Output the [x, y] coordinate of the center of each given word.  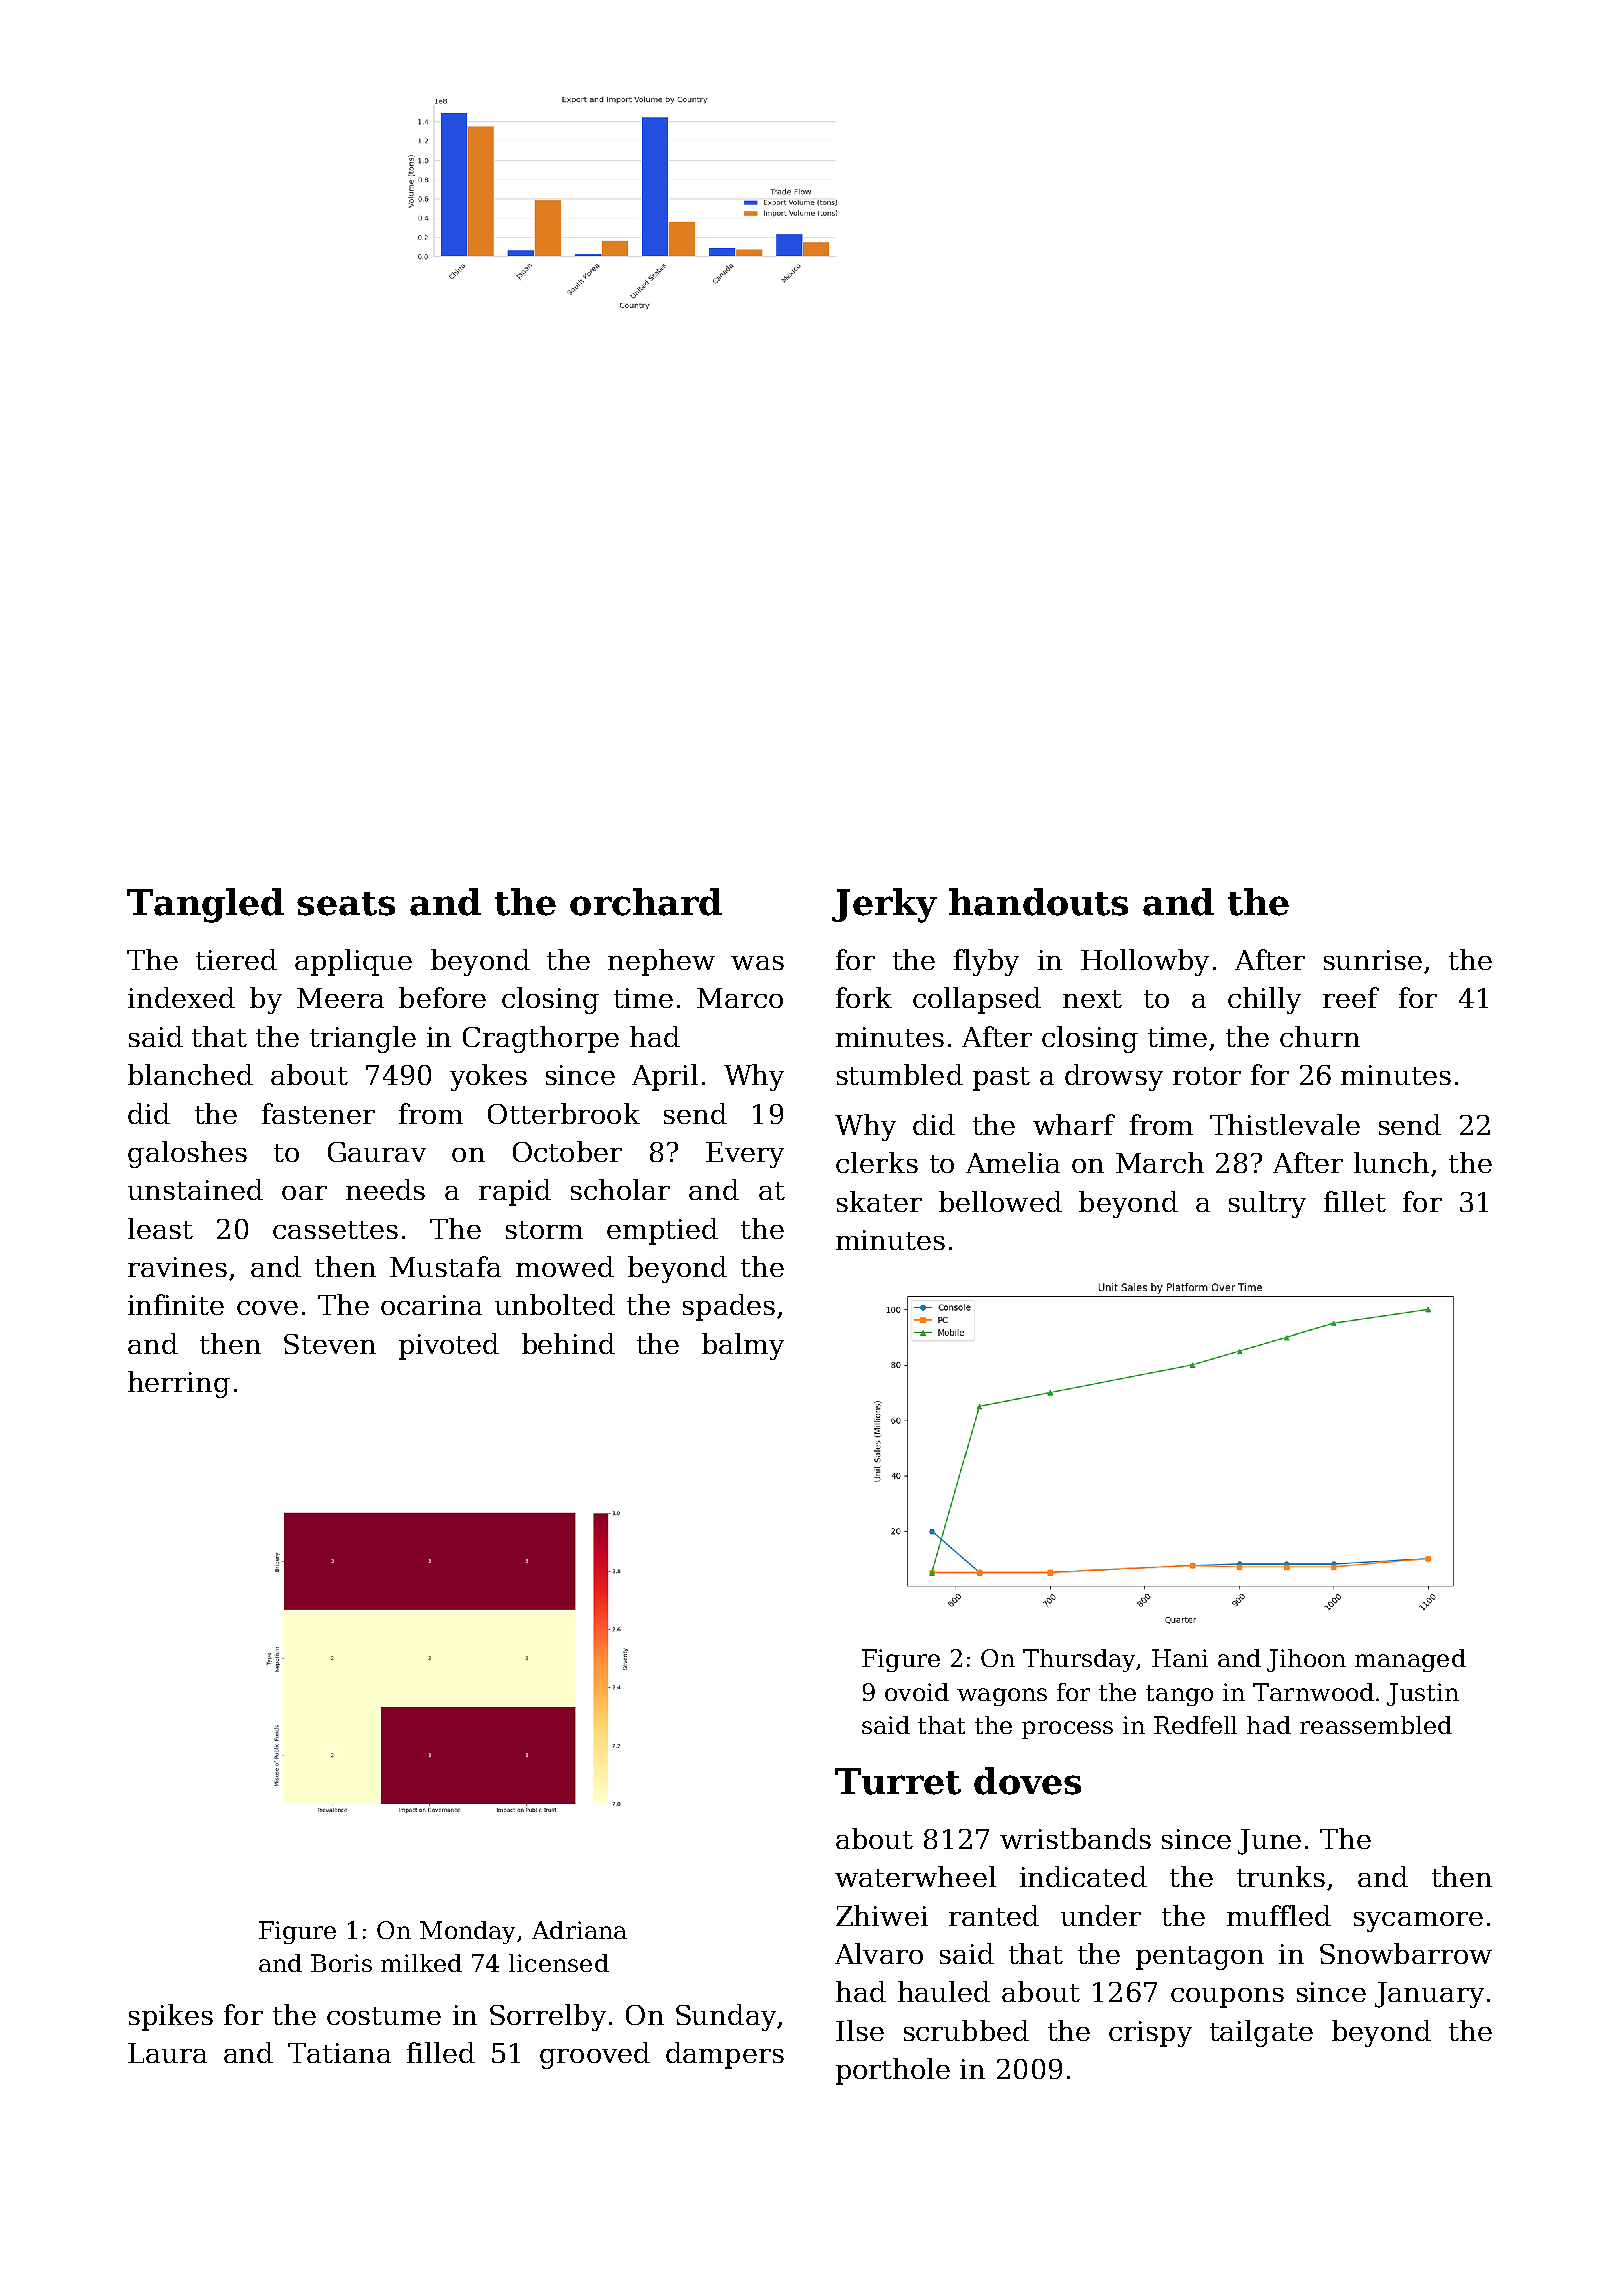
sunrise [1373, 960]
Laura [167, 2053]
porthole [893, 2071]
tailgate [1261, 2033]
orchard [646, 902]
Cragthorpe [541, 1039]
